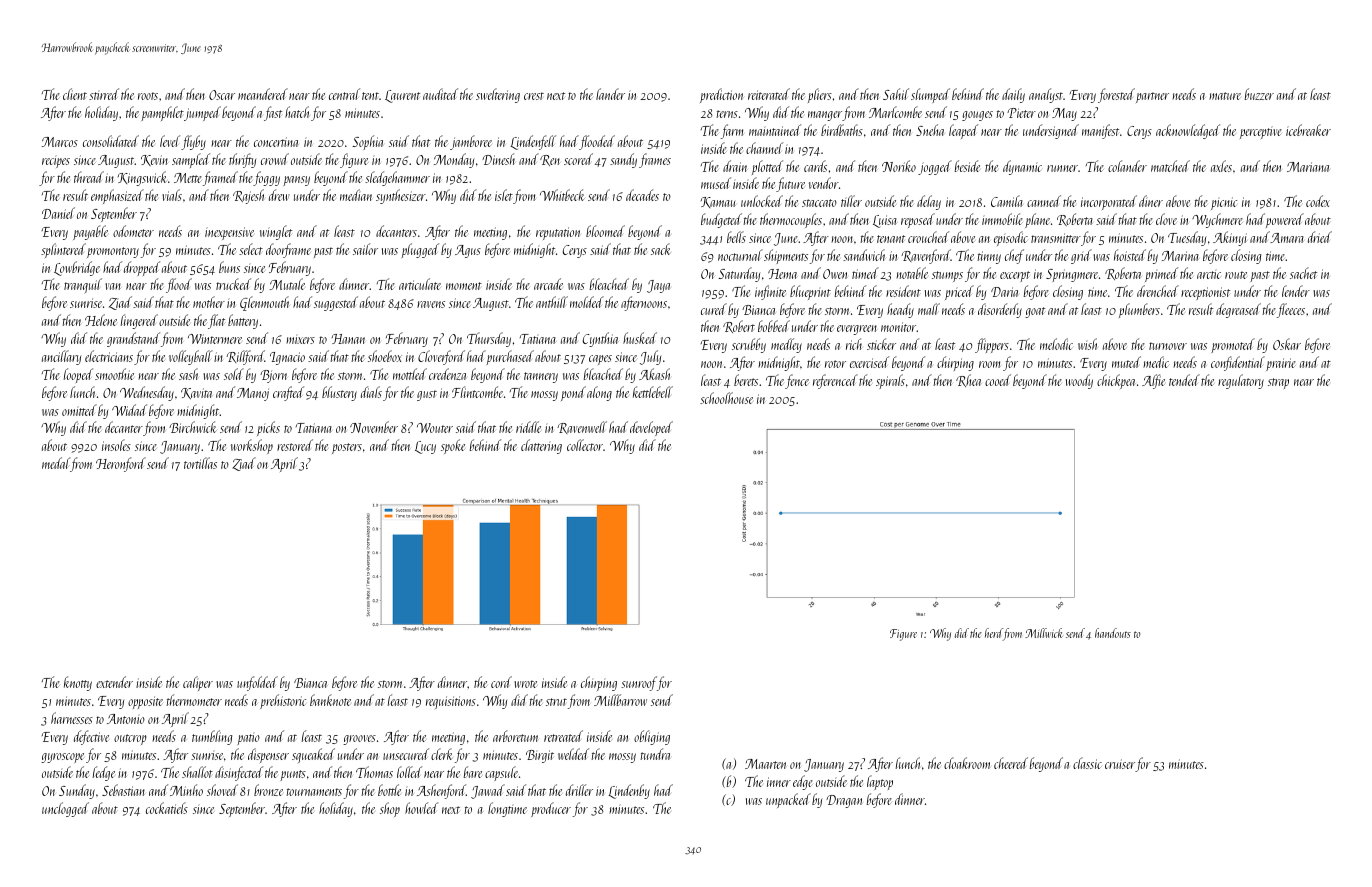  I want to click on herd, so click(994, 634).
